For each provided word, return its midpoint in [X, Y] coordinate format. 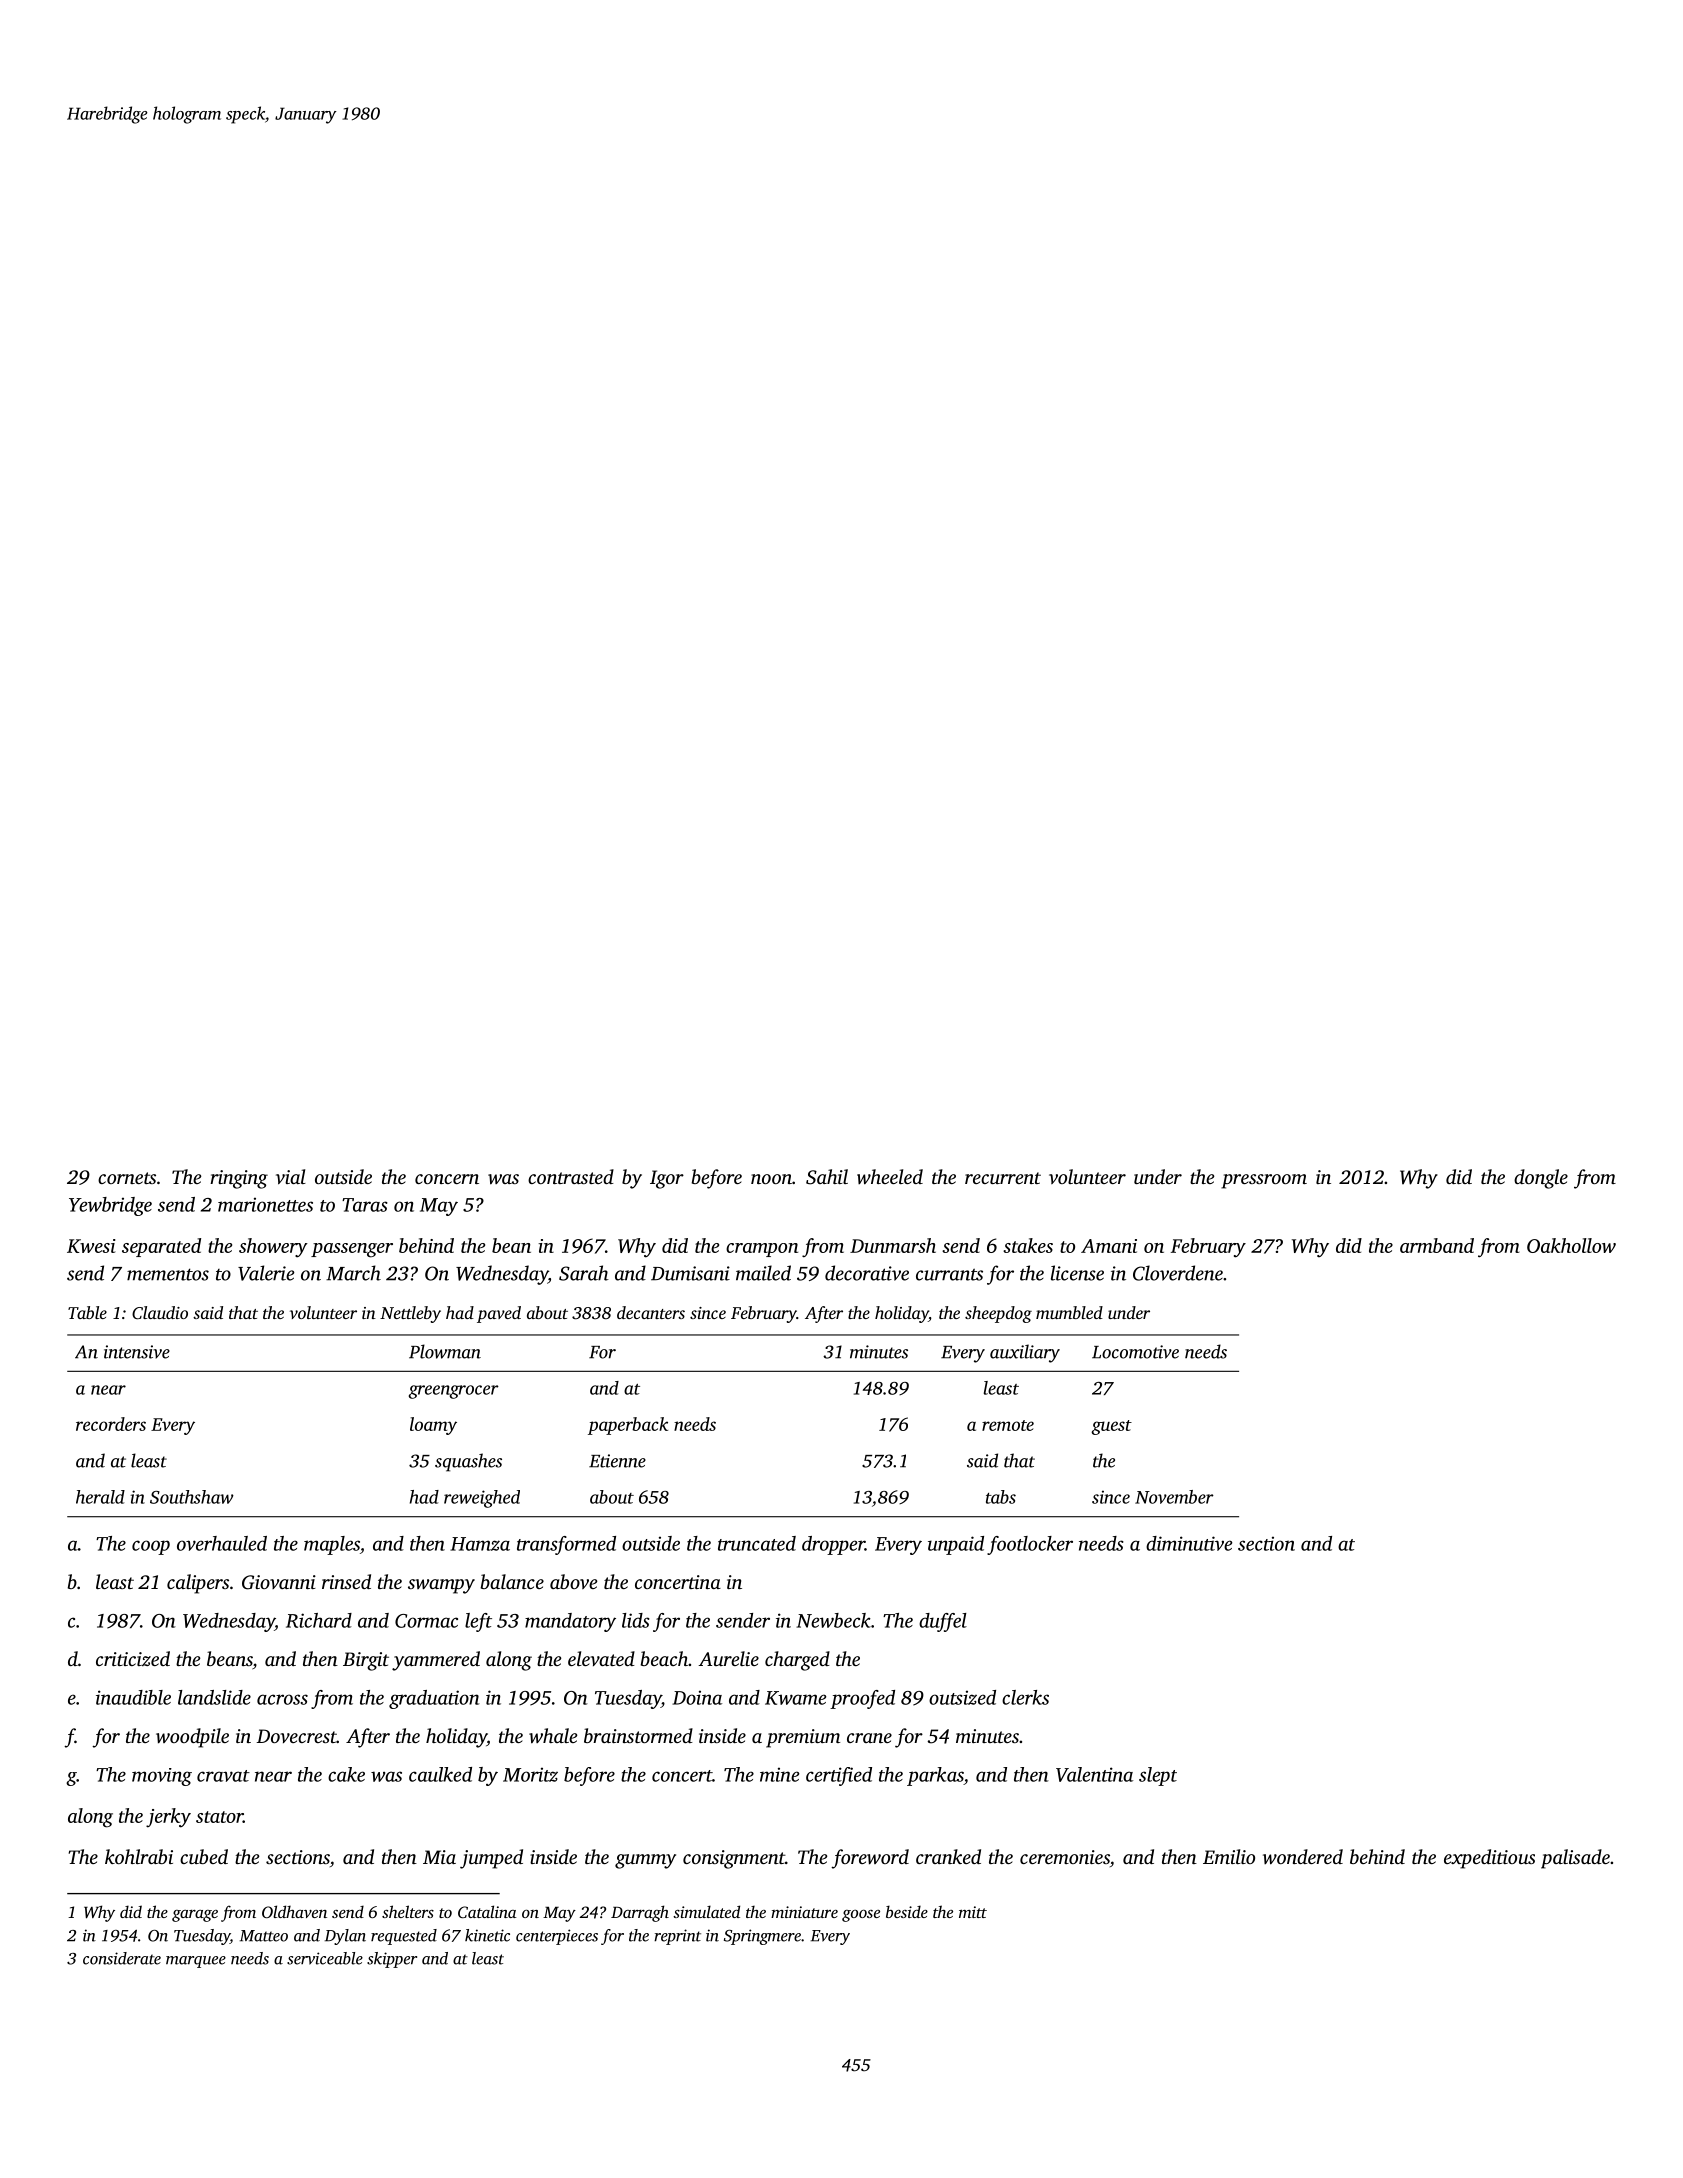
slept [1158, 1776]
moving [162, 1777]
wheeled [890, 1177]
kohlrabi [139, 1856]
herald [100, 1497]
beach [664, 1658]
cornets [127, 1178]
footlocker [1030, 1545]
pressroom [1264, 1181]
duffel [943, 1622]
